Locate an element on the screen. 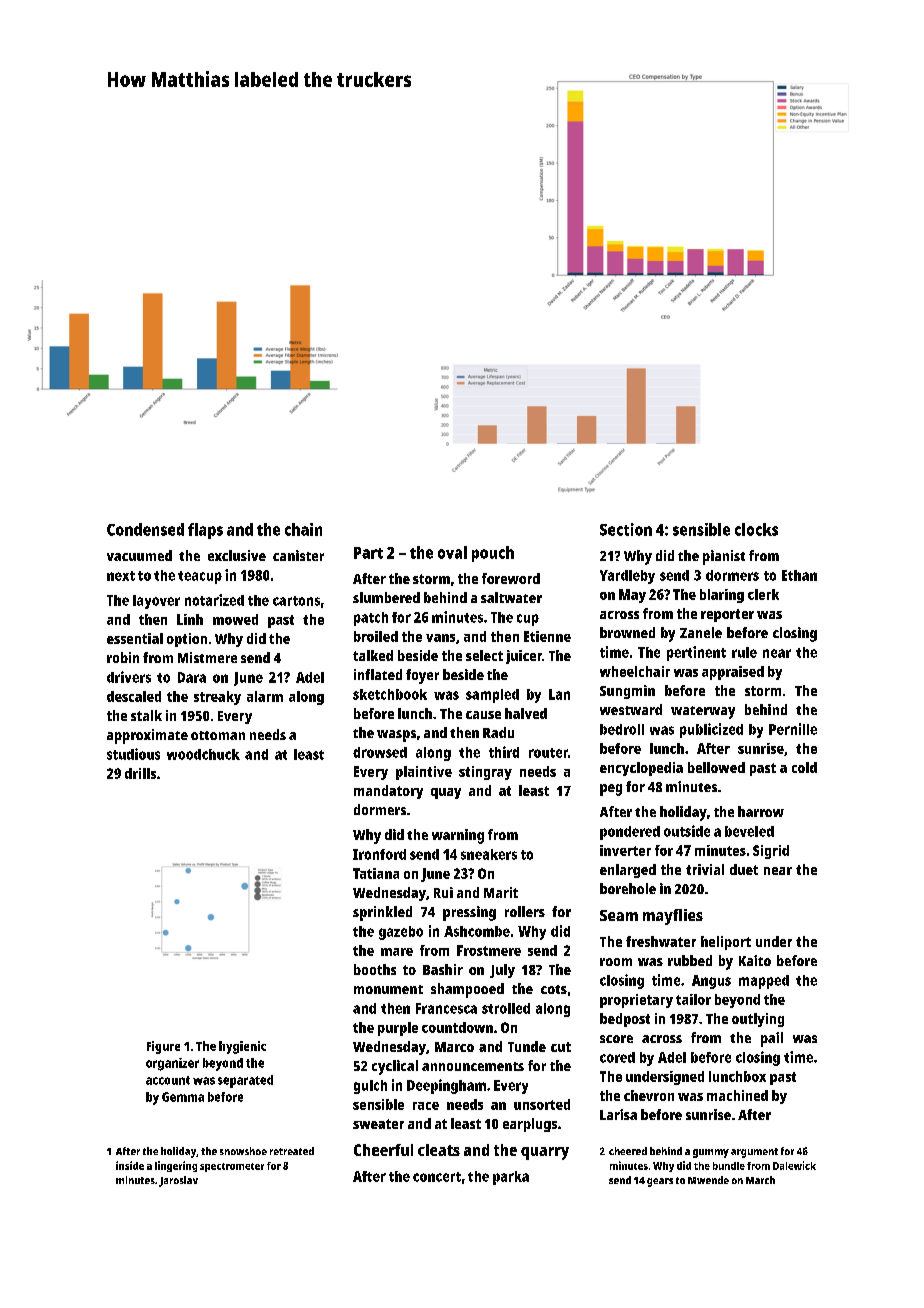 This screenshot has height=1308, width=924. harrow is located at coordinates (761, 811).
